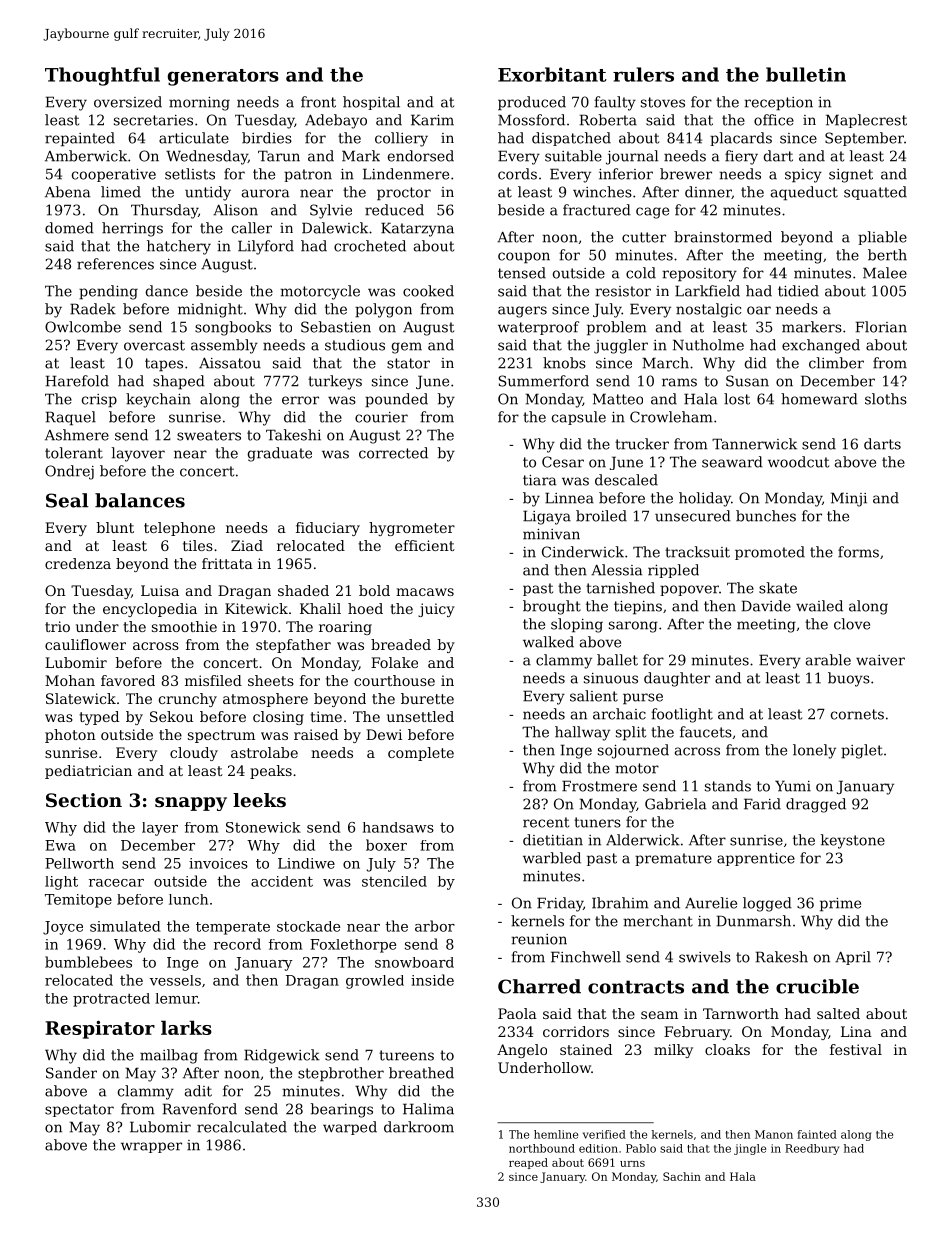 This page has width=952, height=1233. I want to click on Slatewick, so click(81, 698).
